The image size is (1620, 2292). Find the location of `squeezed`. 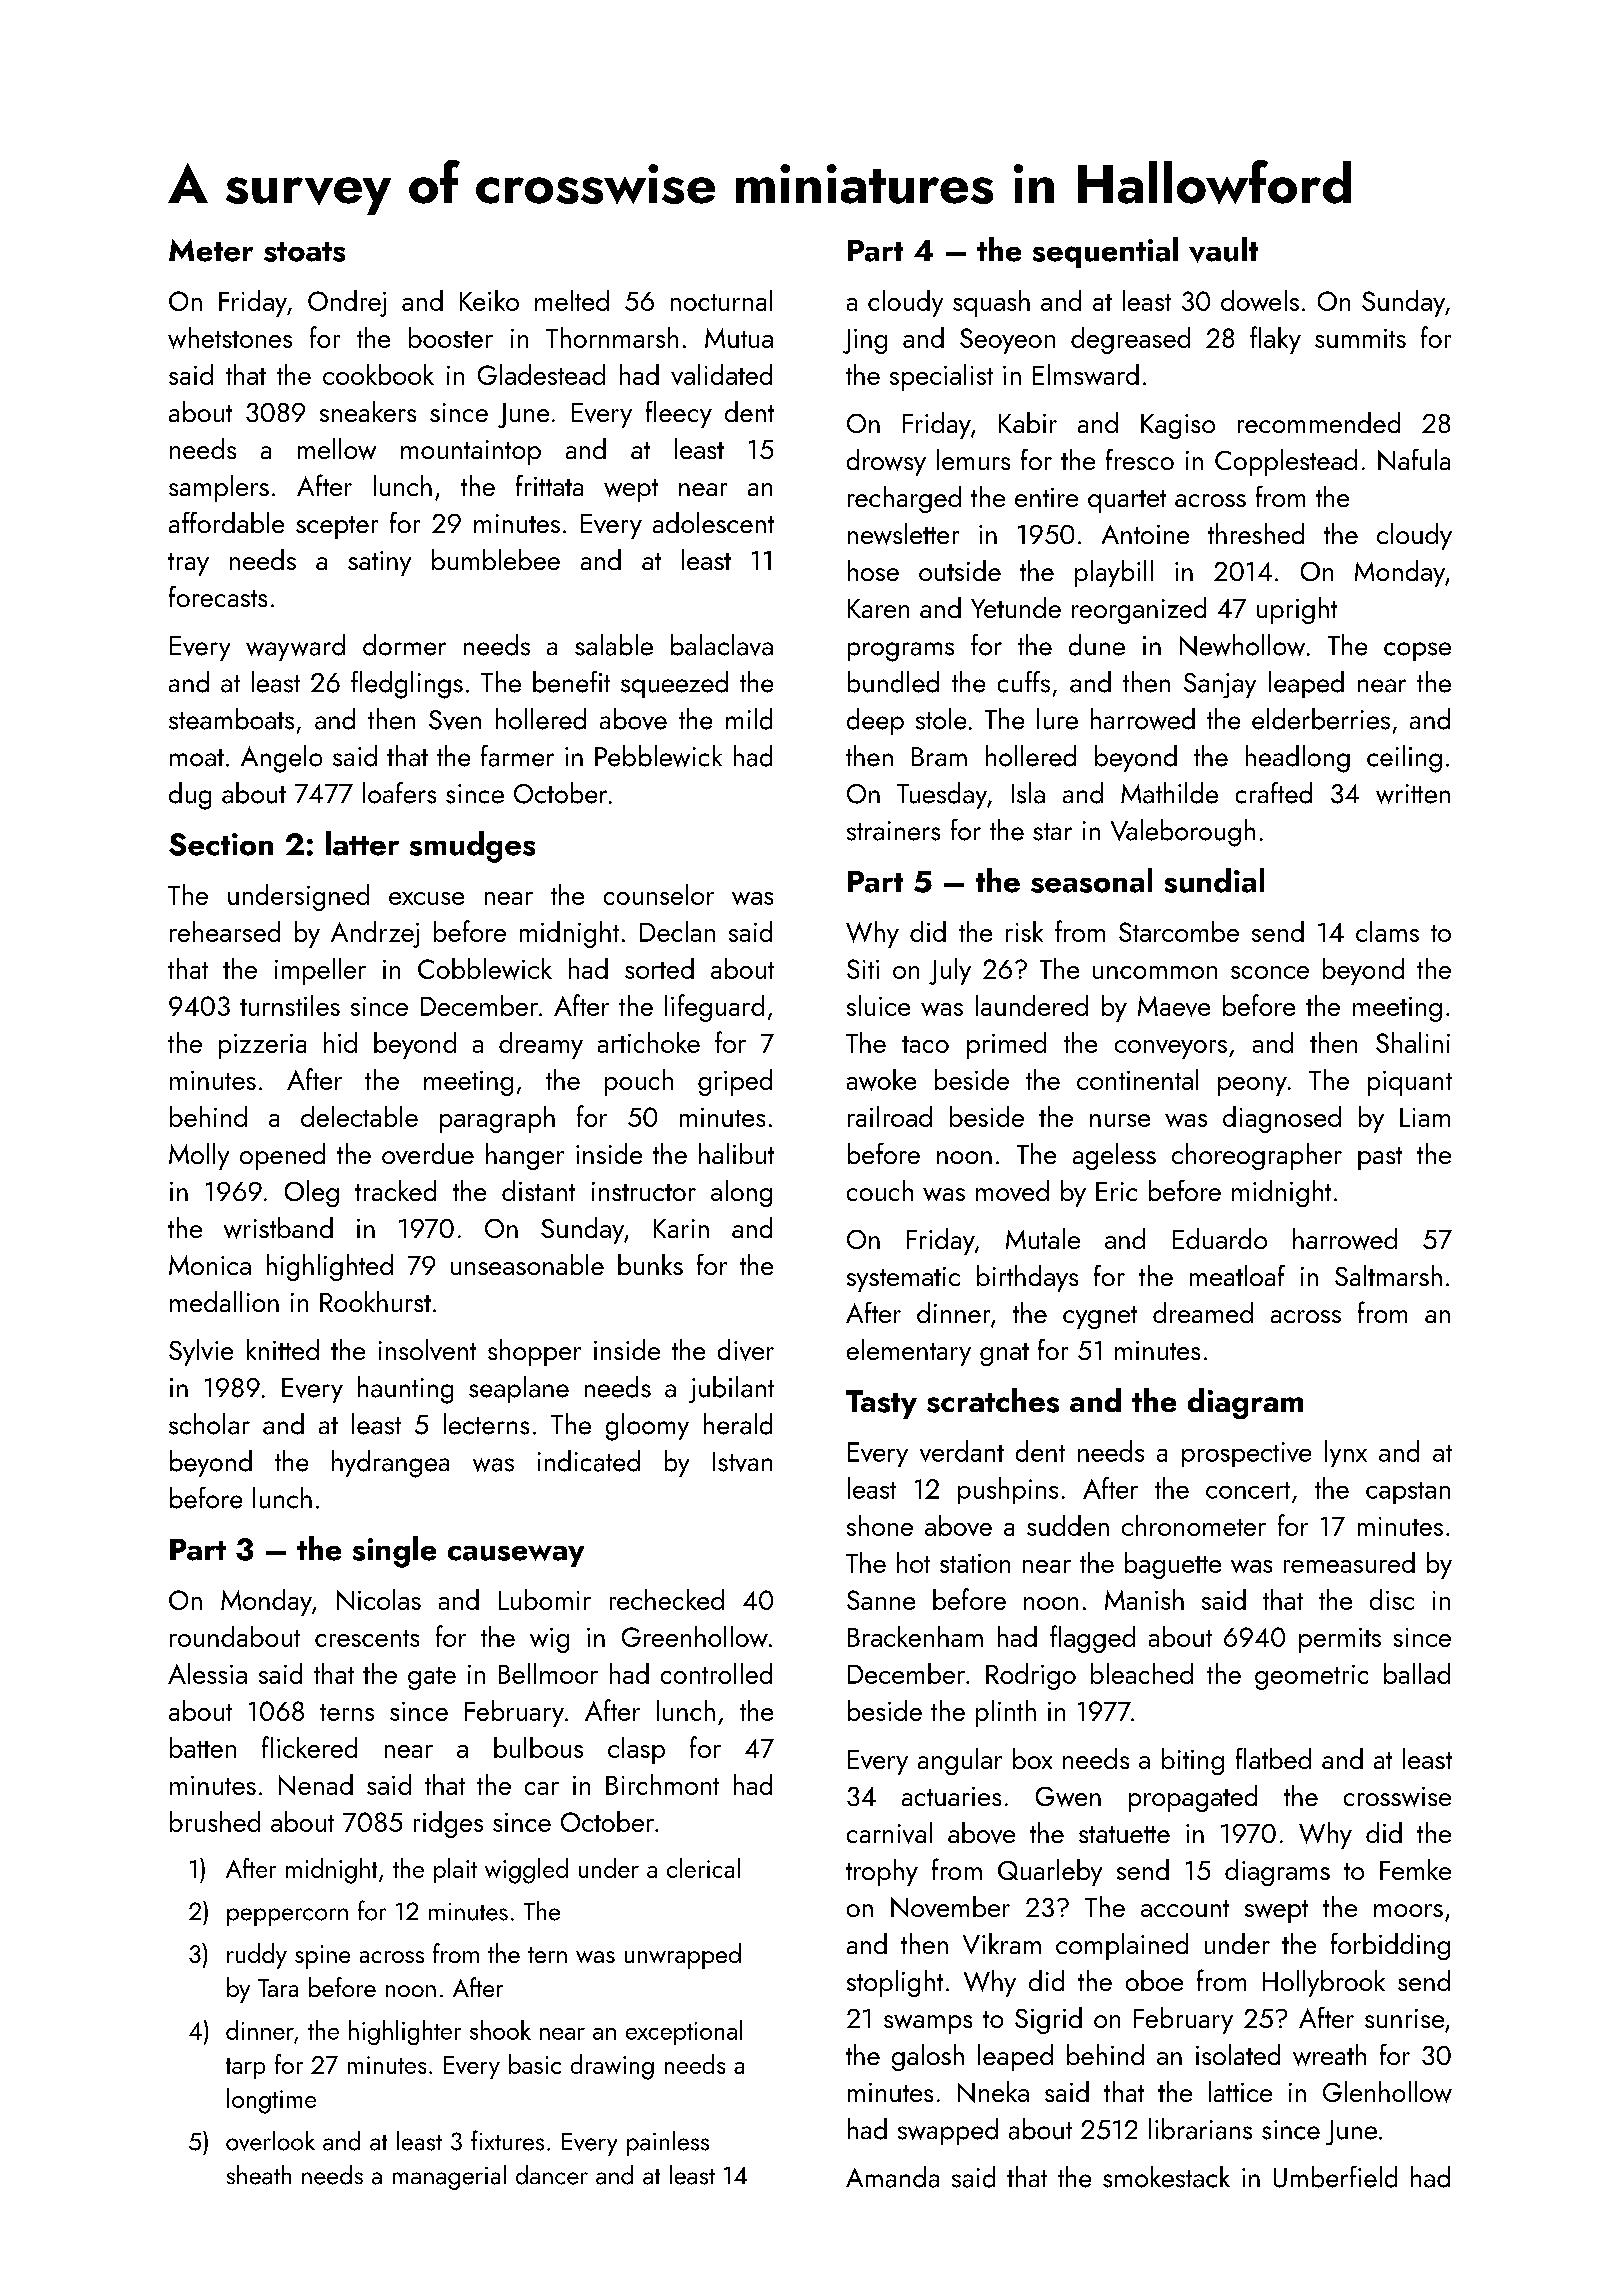

squeezed is located at coordinates (674, 684).
